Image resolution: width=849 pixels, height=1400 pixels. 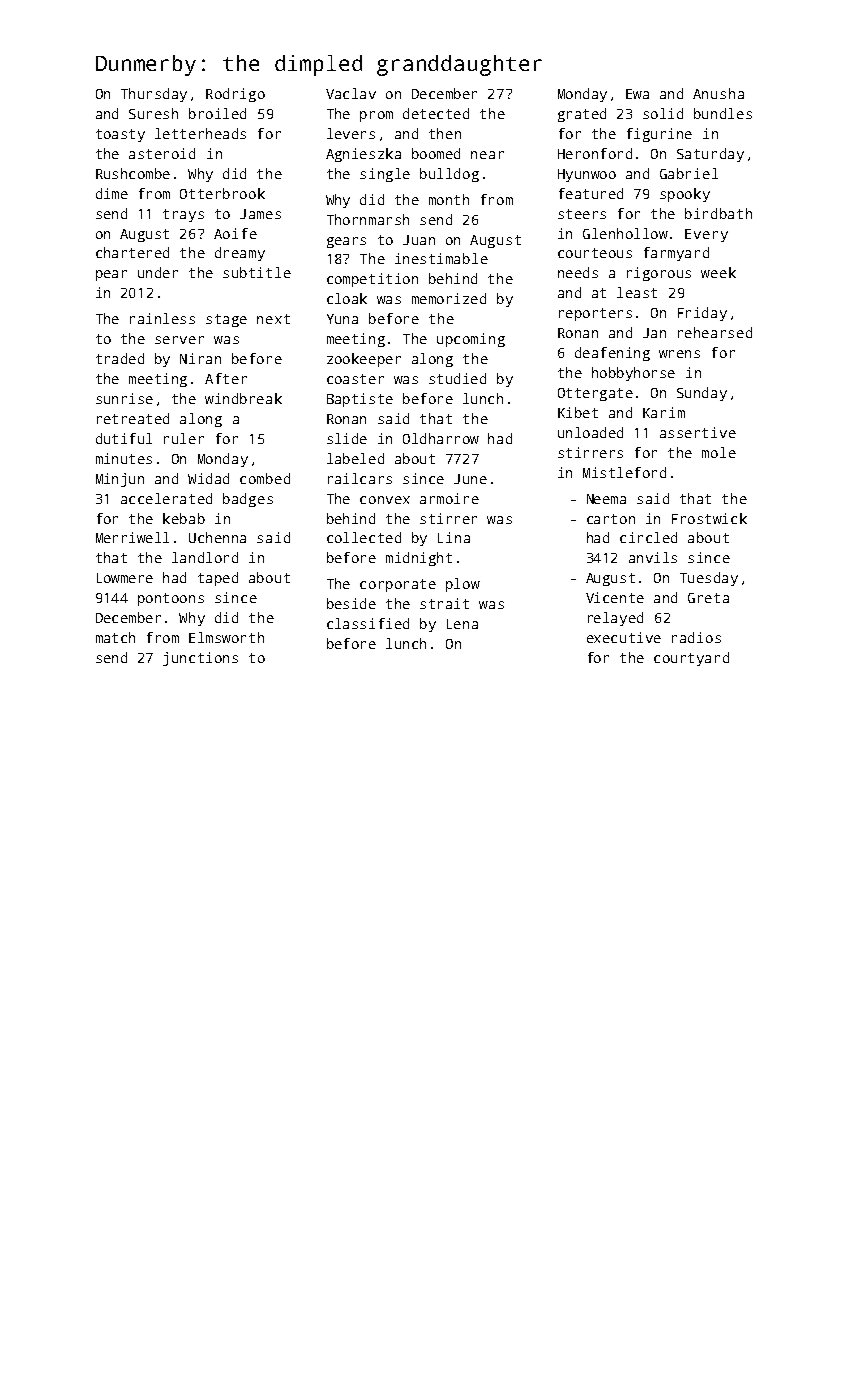 I want to click on junctions, so click(x=200, y=659).
